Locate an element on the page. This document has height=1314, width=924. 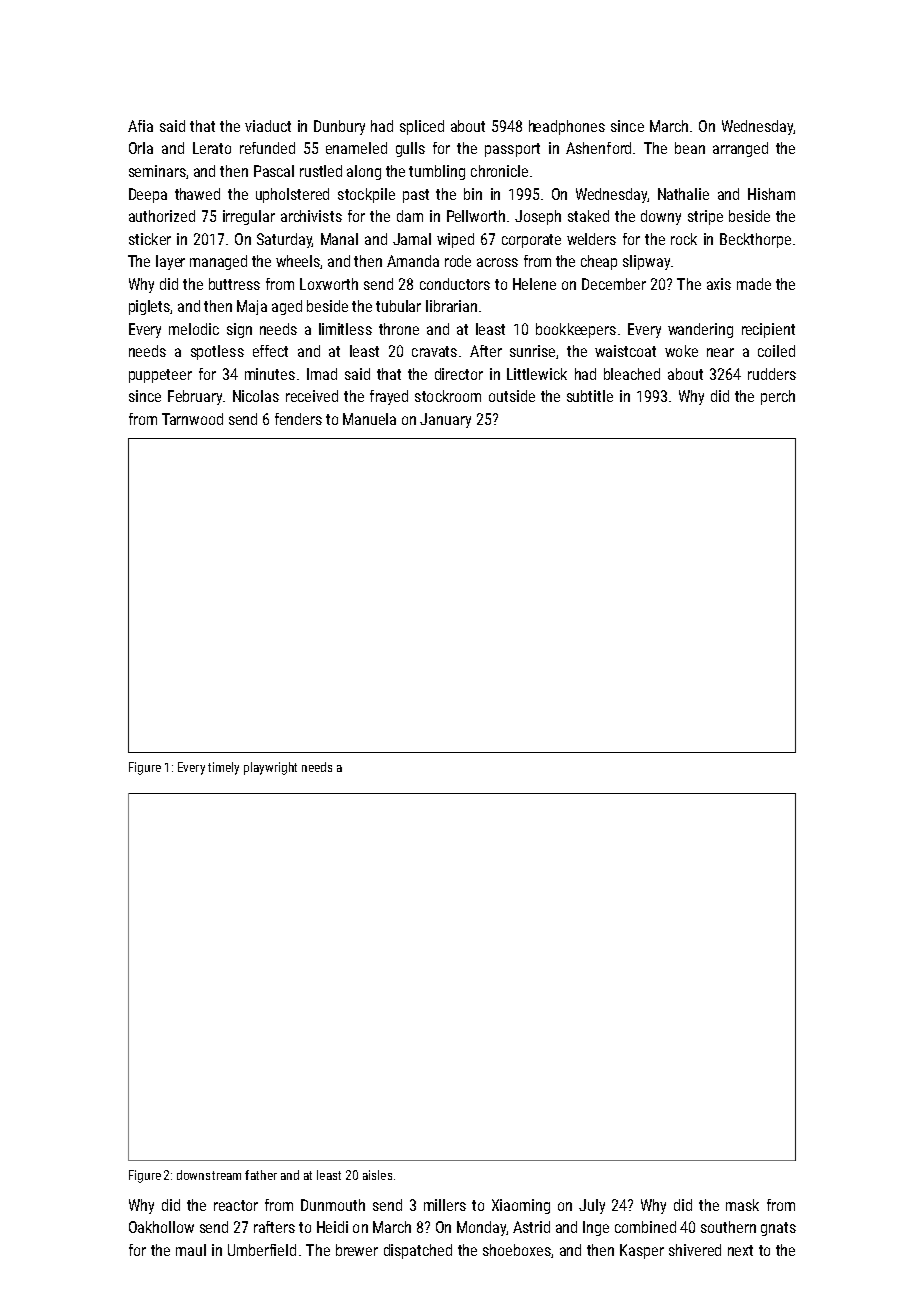
subtitle is located at coordinates (590, 396).
